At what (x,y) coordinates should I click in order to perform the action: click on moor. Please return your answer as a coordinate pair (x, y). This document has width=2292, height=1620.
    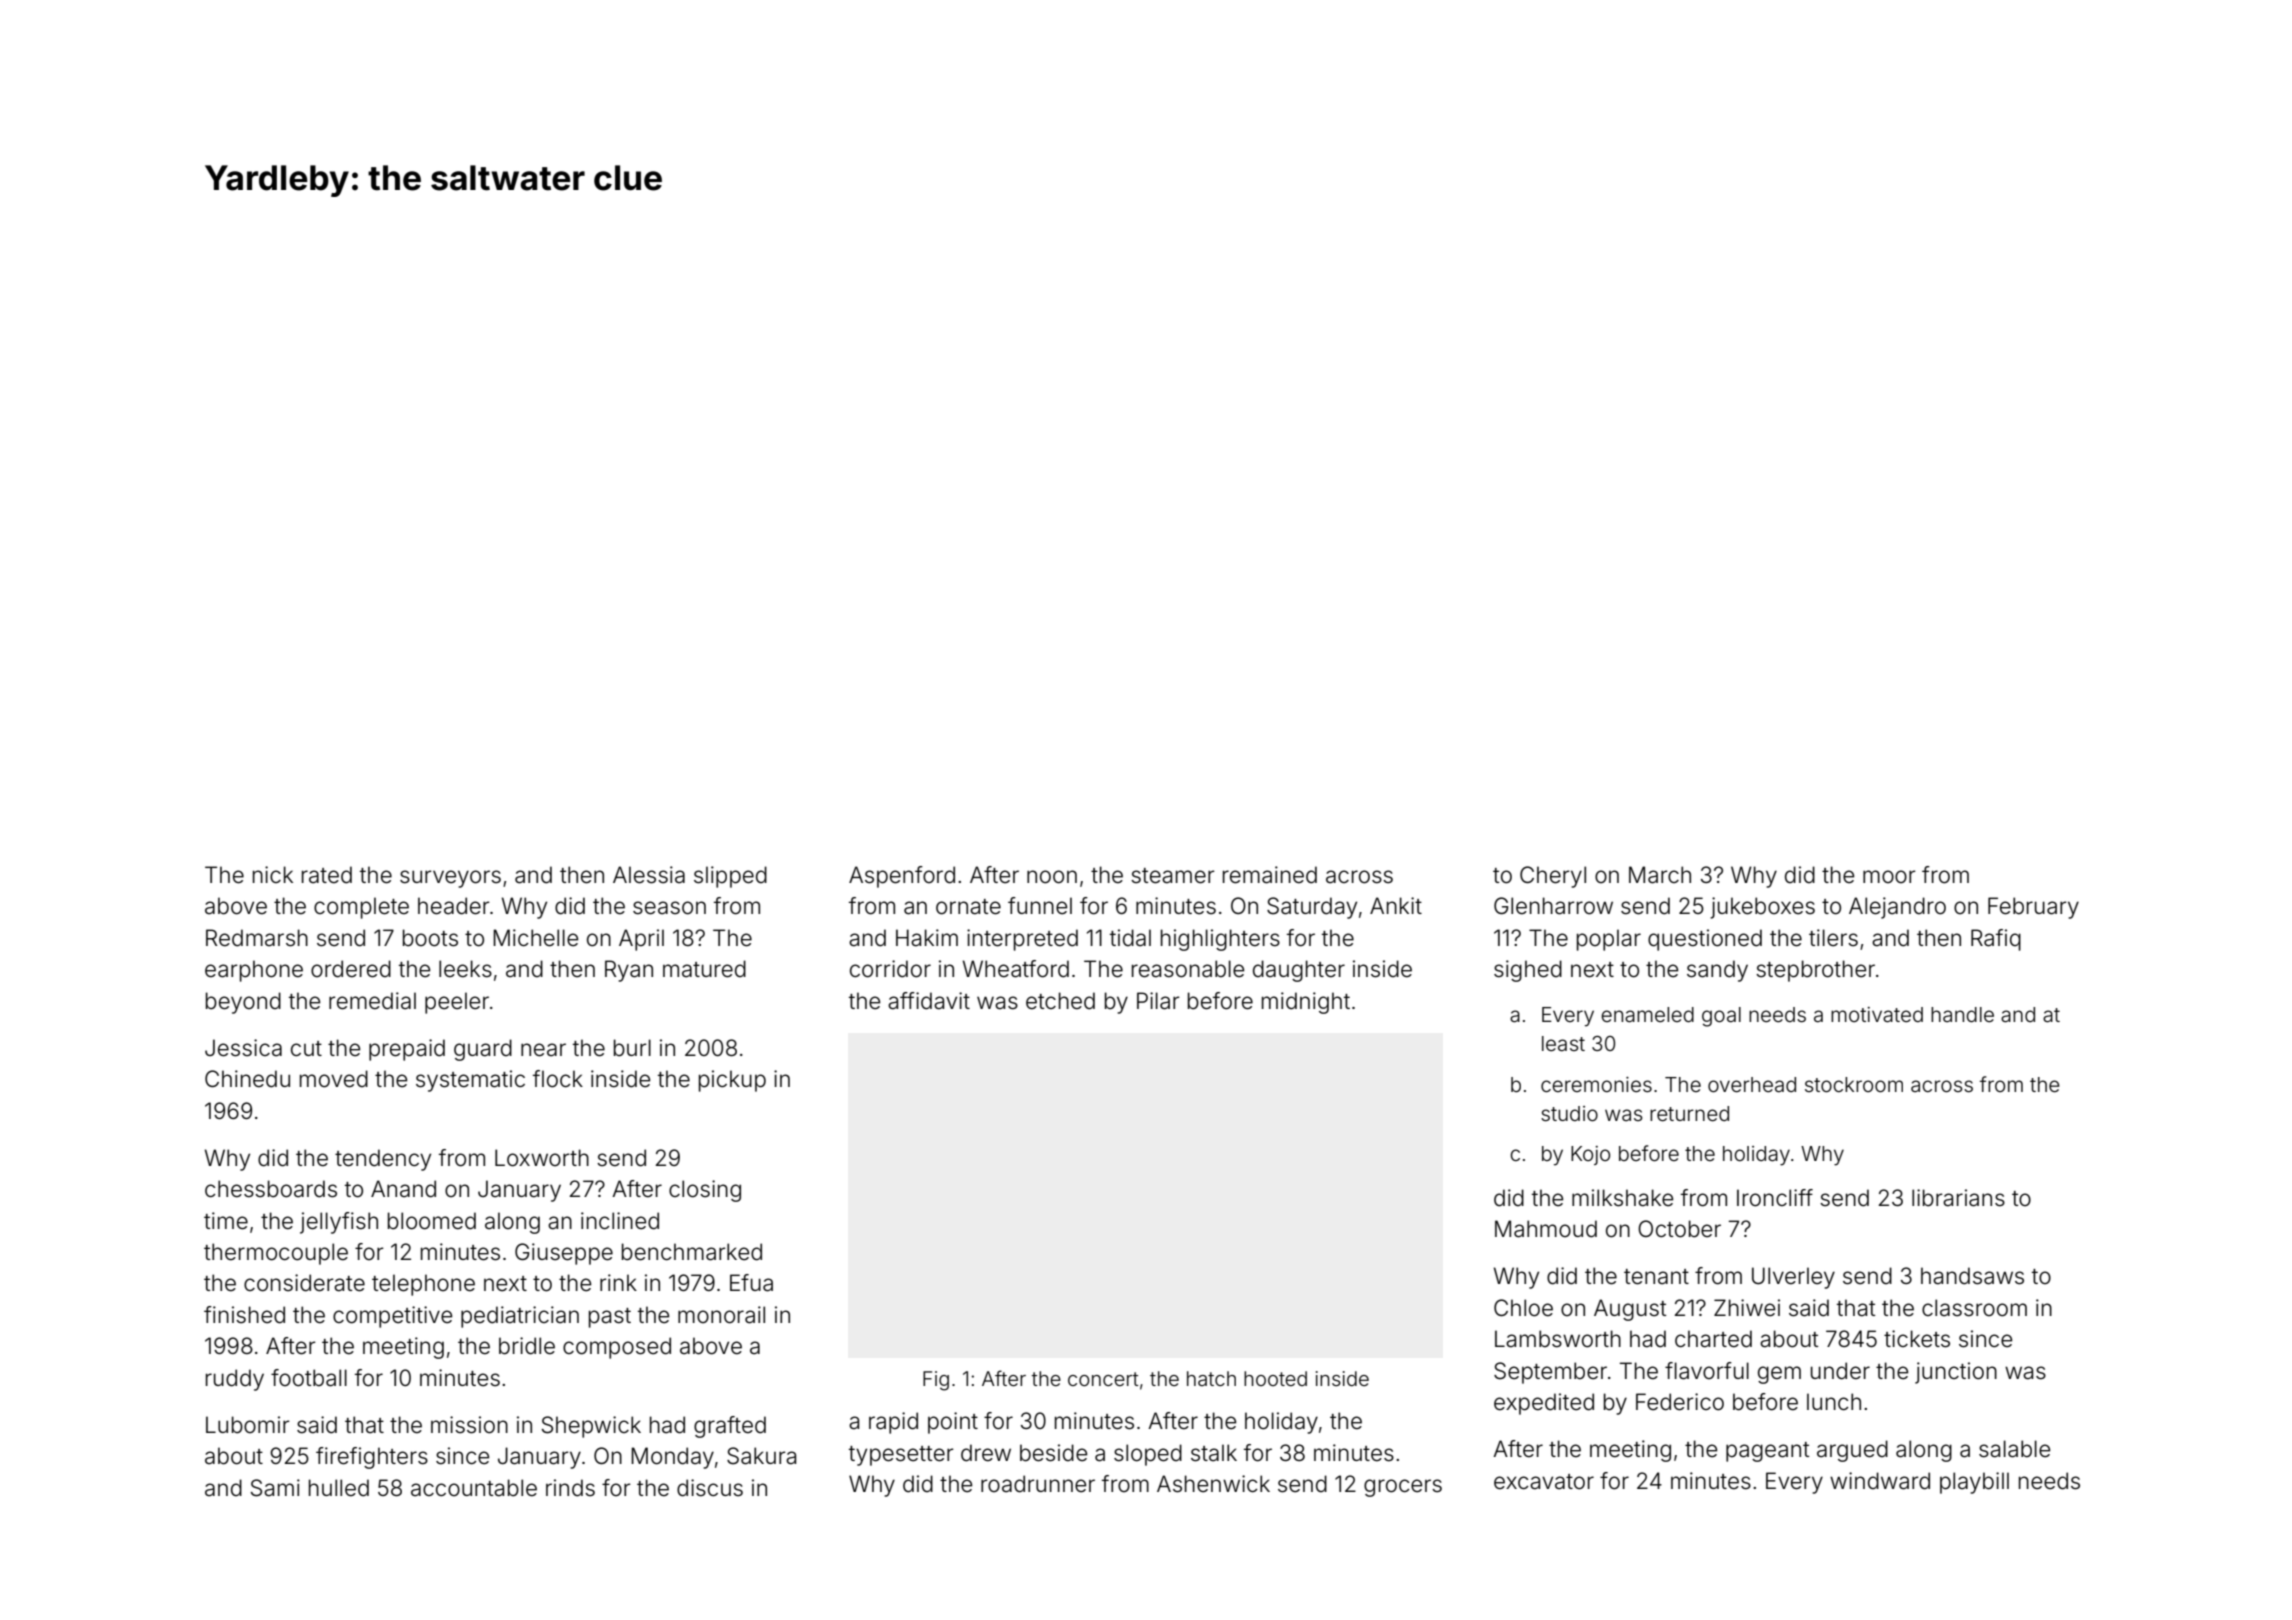
    Looking at the image, I should click on (1889, 877).
